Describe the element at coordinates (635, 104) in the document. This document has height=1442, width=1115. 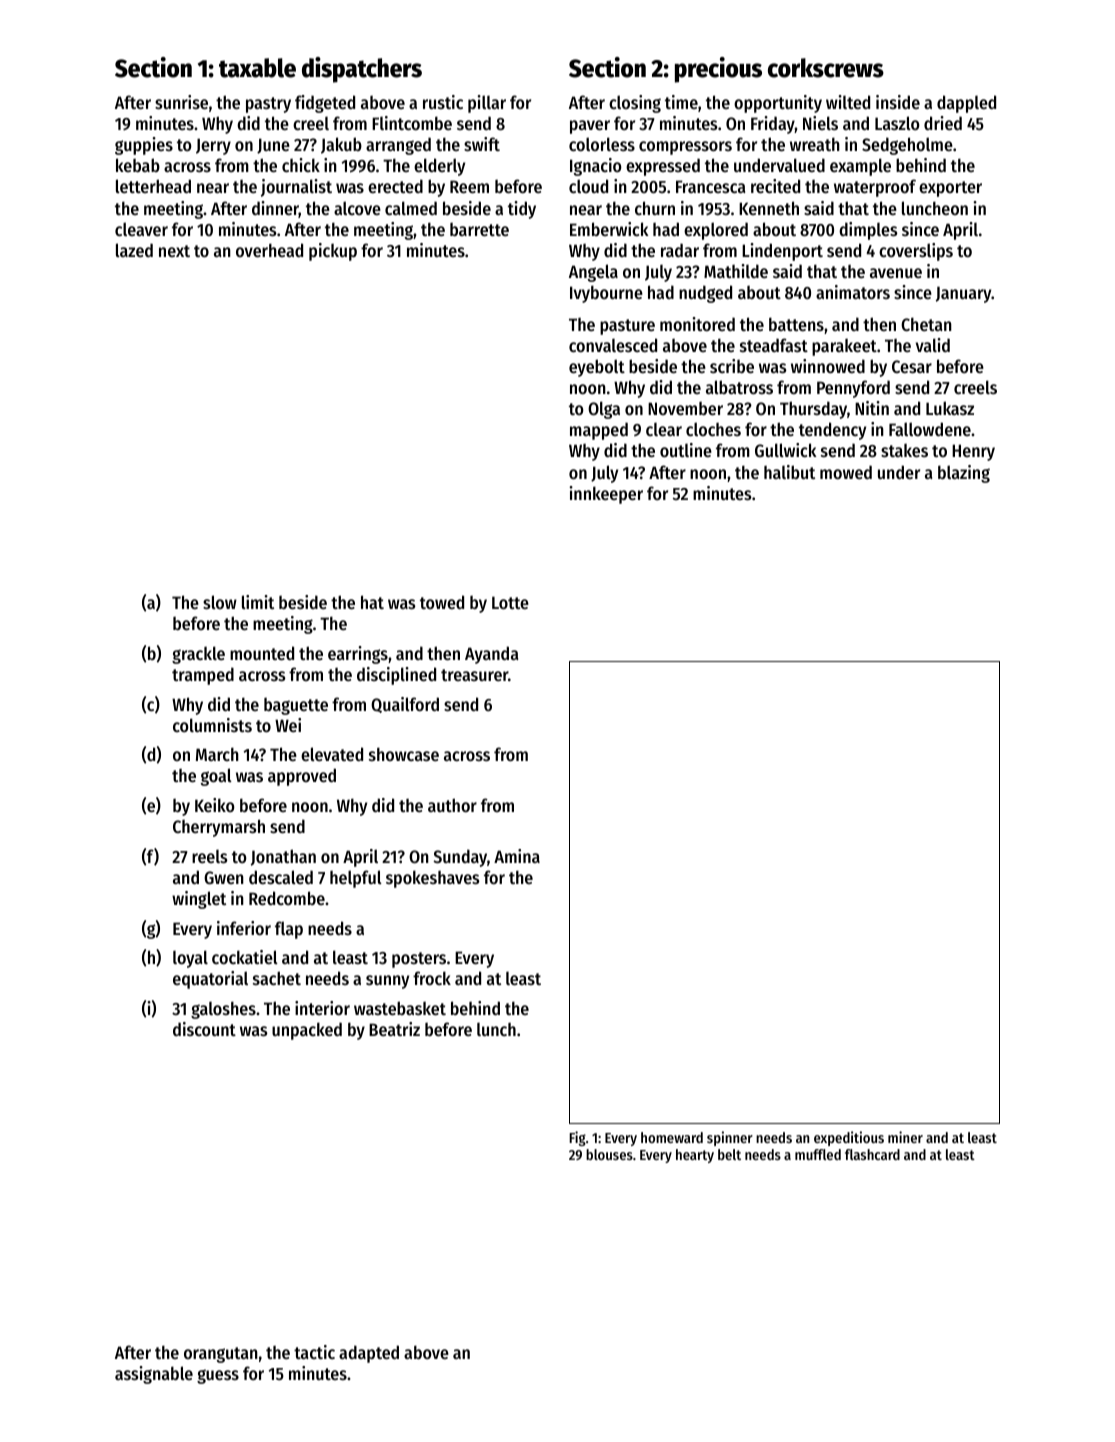
I see `closing` at that location.
